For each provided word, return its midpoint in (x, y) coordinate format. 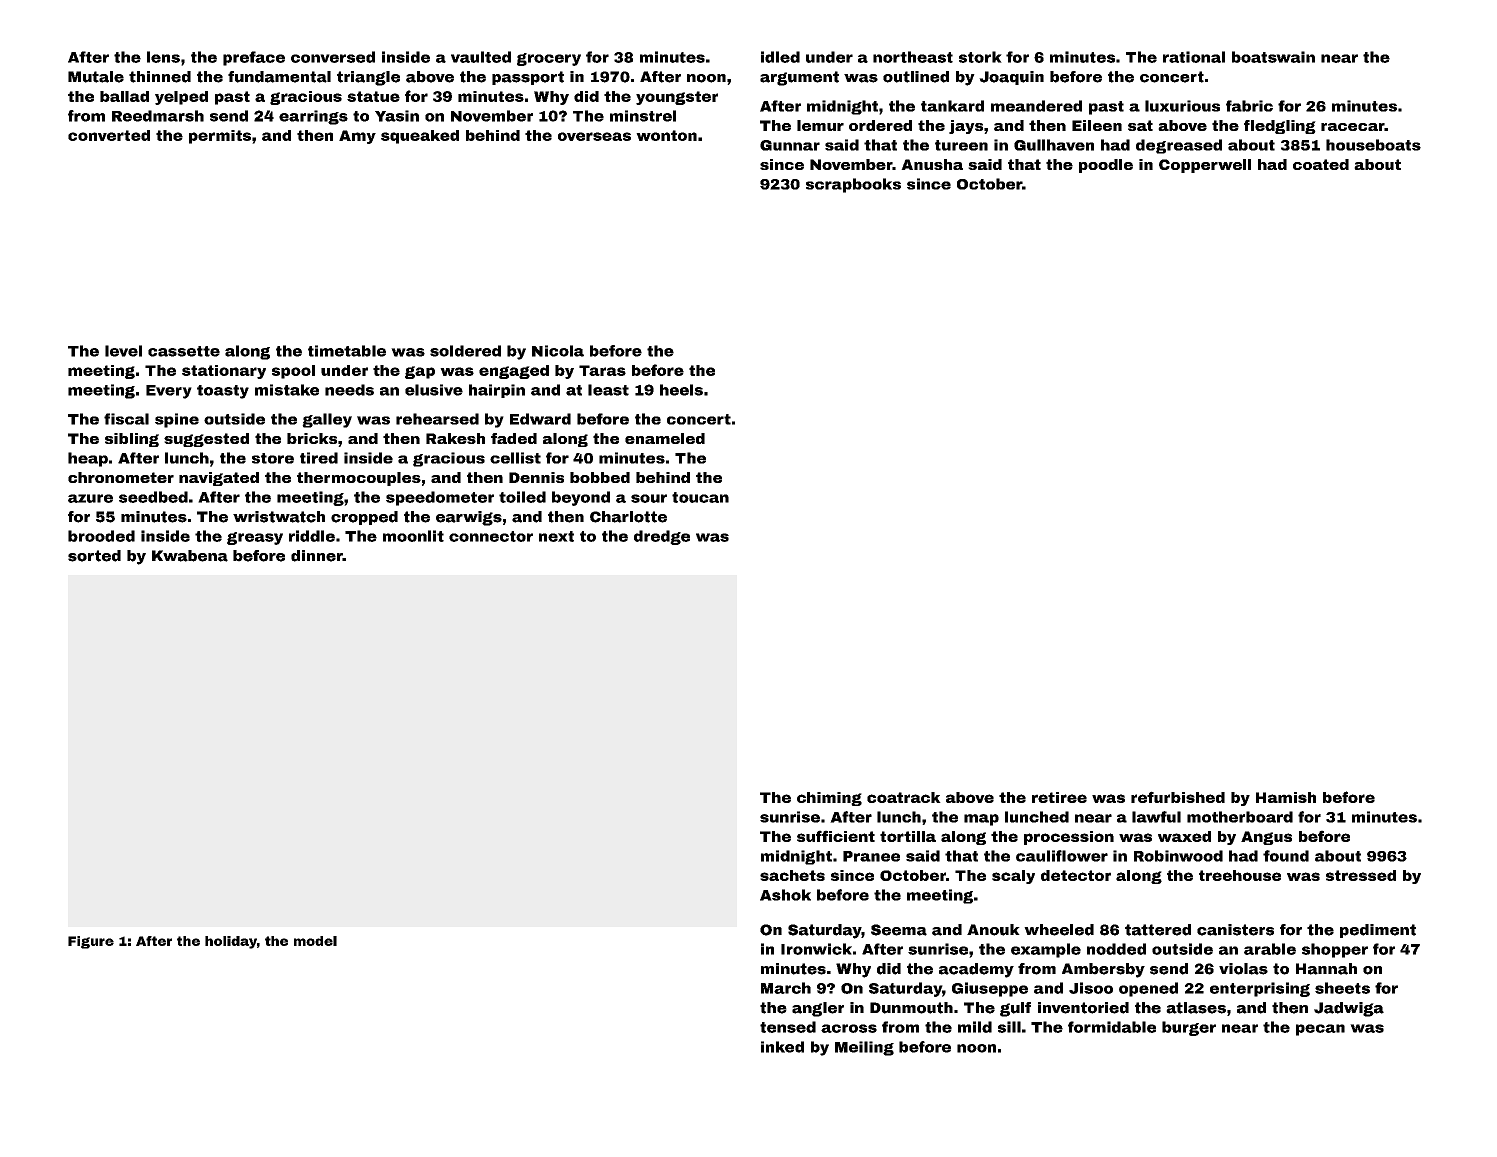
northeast (913, 57)
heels (681, 390)
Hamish (1286, 797)
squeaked (420, 137)
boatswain (1273, 57)
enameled (665, 438)
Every (169, 392)
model (315, 941)
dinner (317, 556)
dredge (662, 537)
